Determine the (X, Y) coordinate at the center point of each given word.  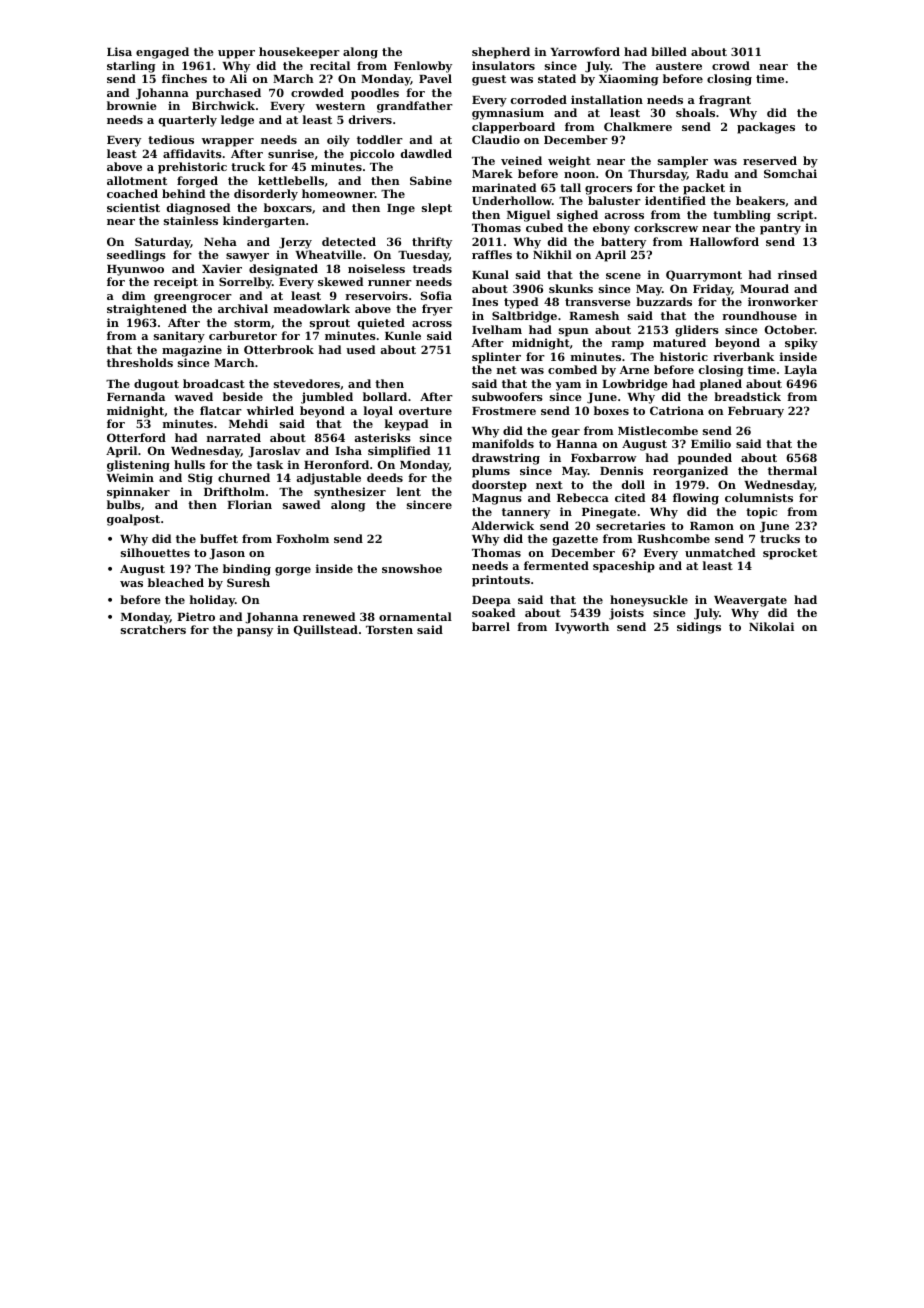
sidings (699, 628)
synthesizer (350, 493)
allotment (137, 180)
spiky (801, 344)
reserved (770, 160)
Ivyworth (582, 628)
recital (330, 65)
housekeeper (299, 53)
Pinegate (609, 513)
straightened (147, 310)
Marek (492, 173)
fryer (437, 310)
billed (669, 51)
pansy (255, 632)
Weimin (130, 477)
